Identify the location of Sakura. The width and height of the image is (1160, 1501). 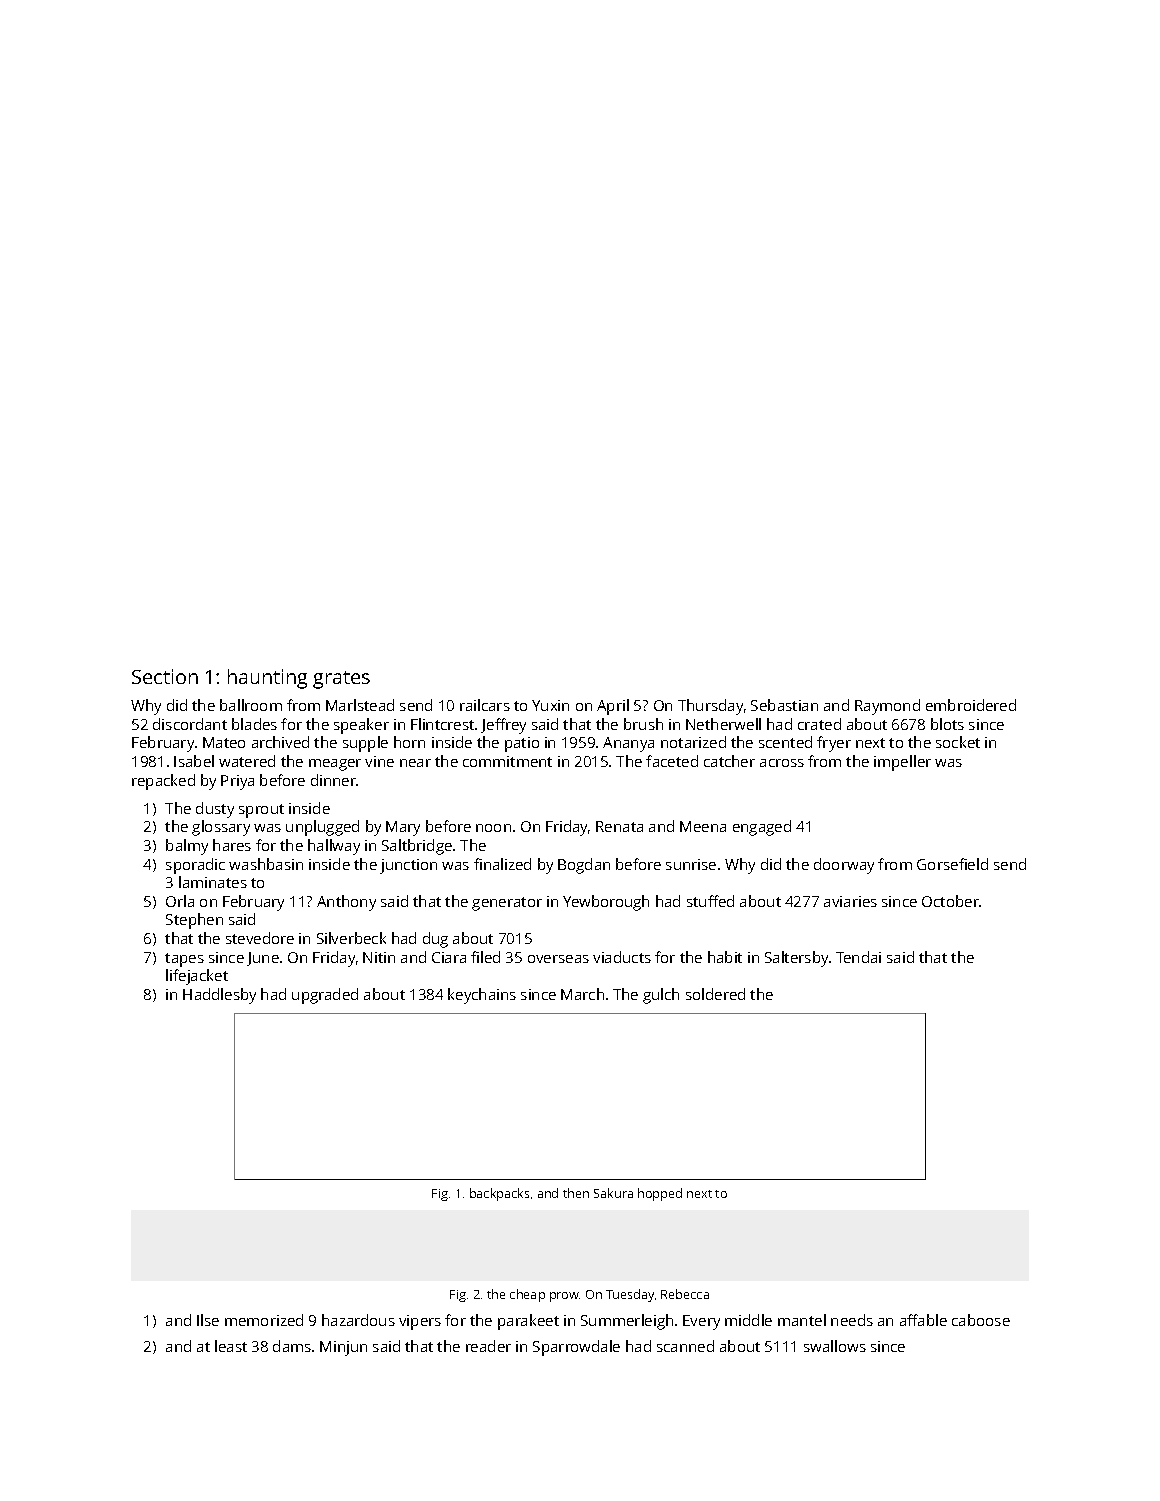
(613, 1193).
